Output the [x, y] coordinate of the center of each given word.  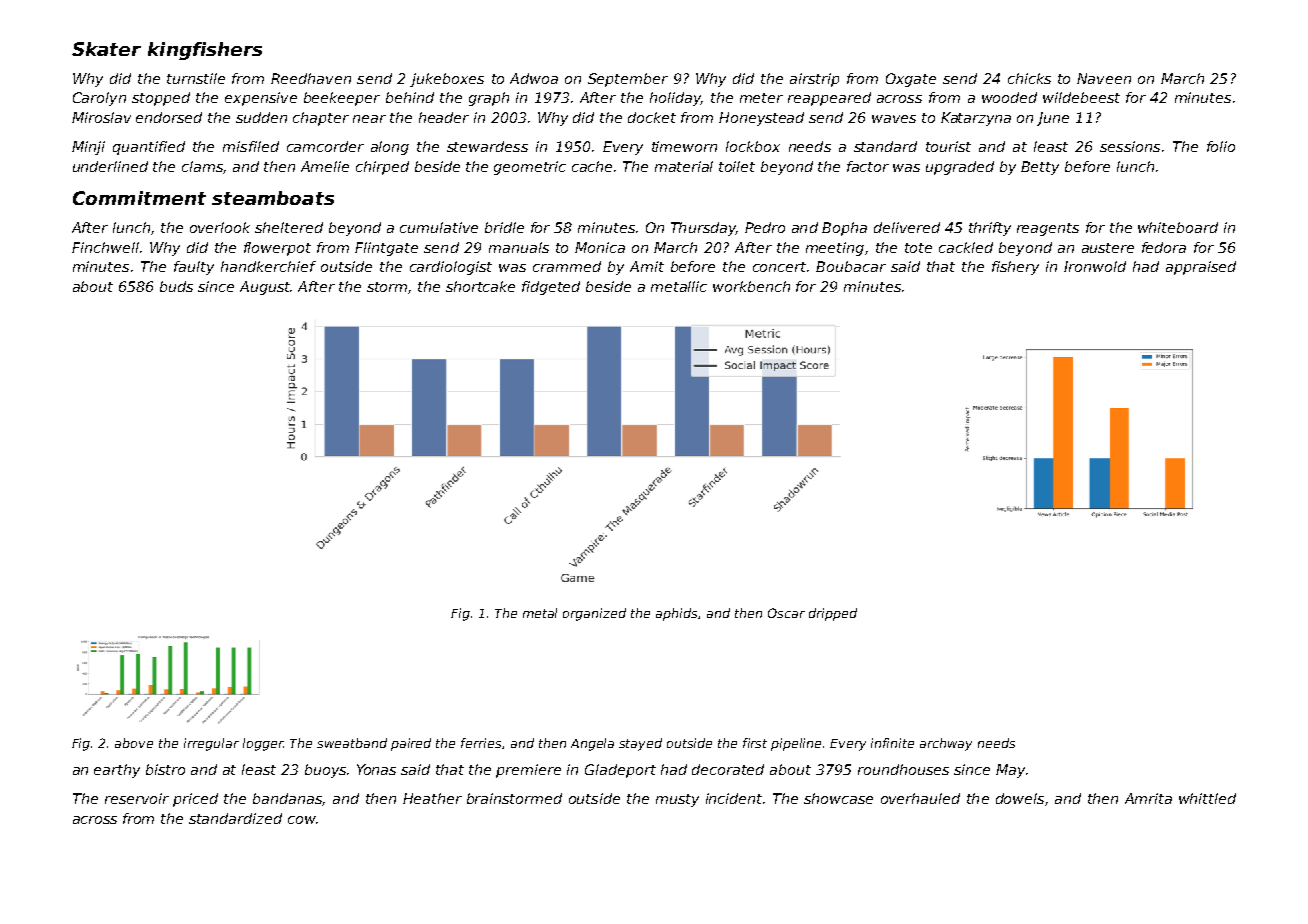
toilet [737, 166]
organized [594, 614]
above [134, 743]
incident [734, 798]
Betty [1040, 168]
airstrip [814, 80]
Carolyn [99, 99]
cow [301, 820]
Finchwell [105, 247]
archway [946, 744]
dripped [833, 614]
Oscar [786, 613]
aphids [676, 614]
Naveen [1104, 78]
